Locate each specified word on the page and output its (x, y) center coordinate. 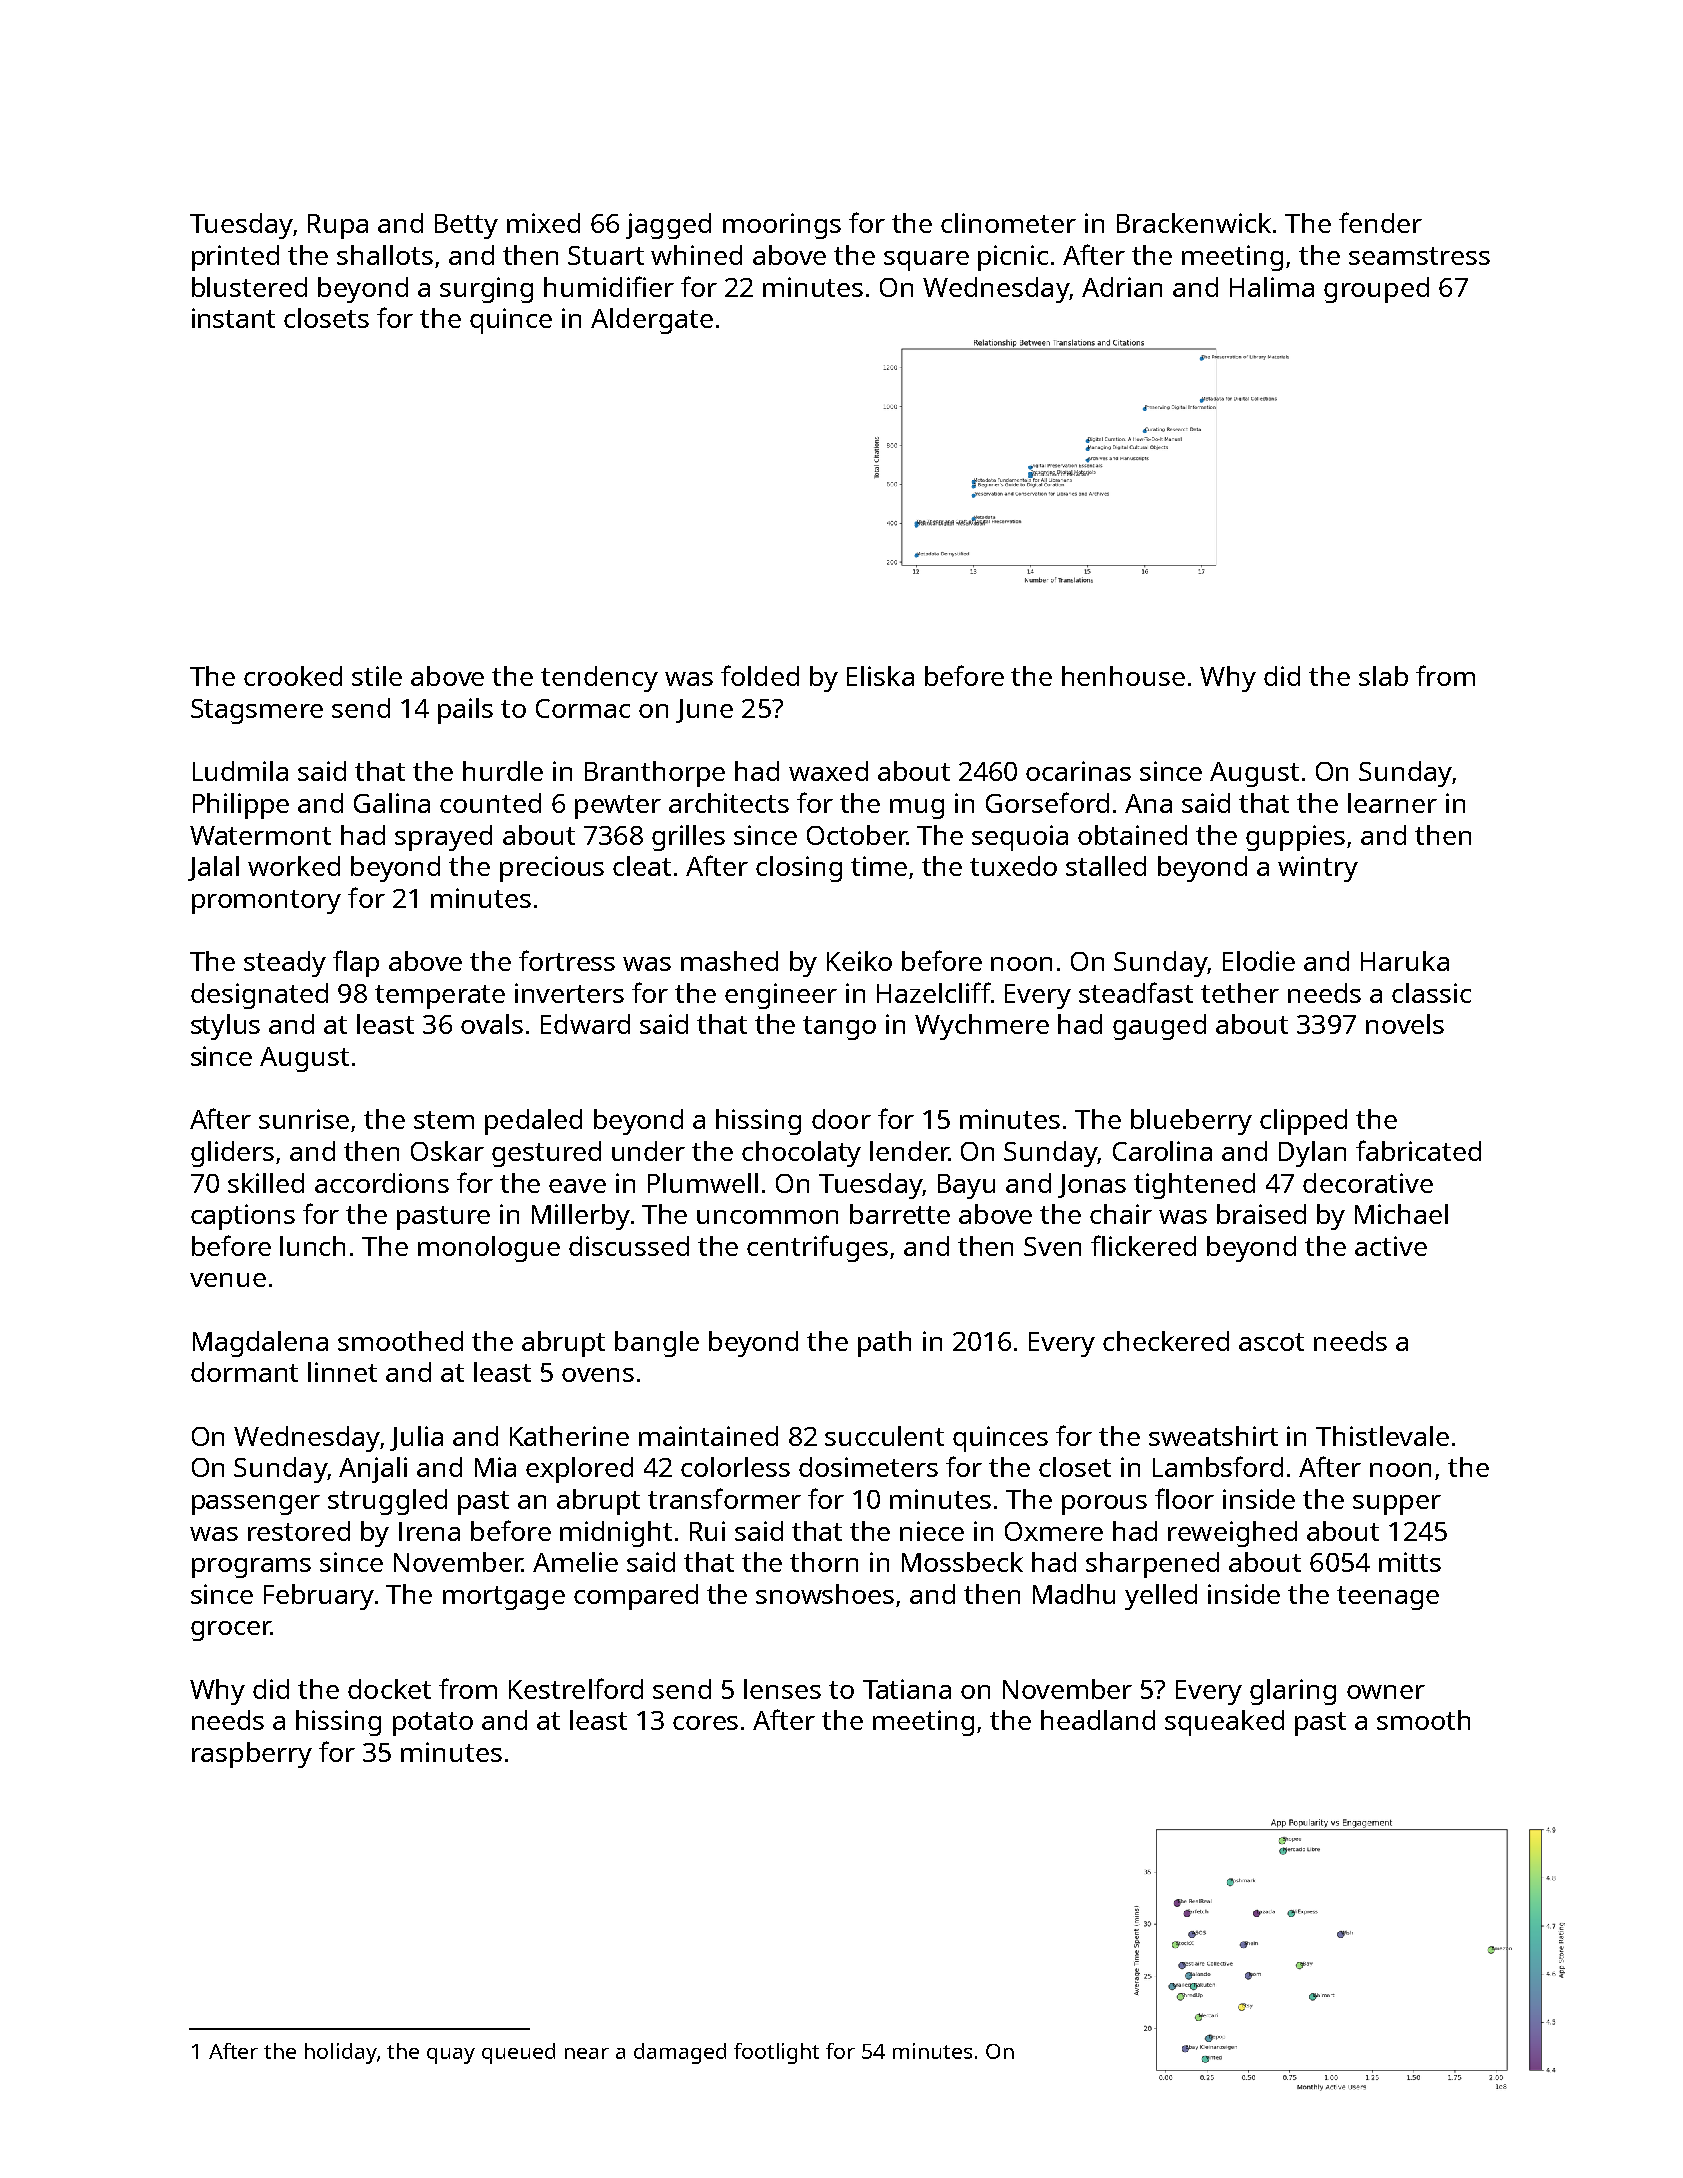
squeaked (1224, 1723)
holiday (341, 2053)
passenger (256, 1505)
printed (235, 258)
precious (552, 869)
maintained (708, 1436)
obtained (1132, 835)
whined (696, 255)
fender (1380, 222)
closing (799, 869)
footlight (776, 2053)
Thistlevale (1382, 1436)
